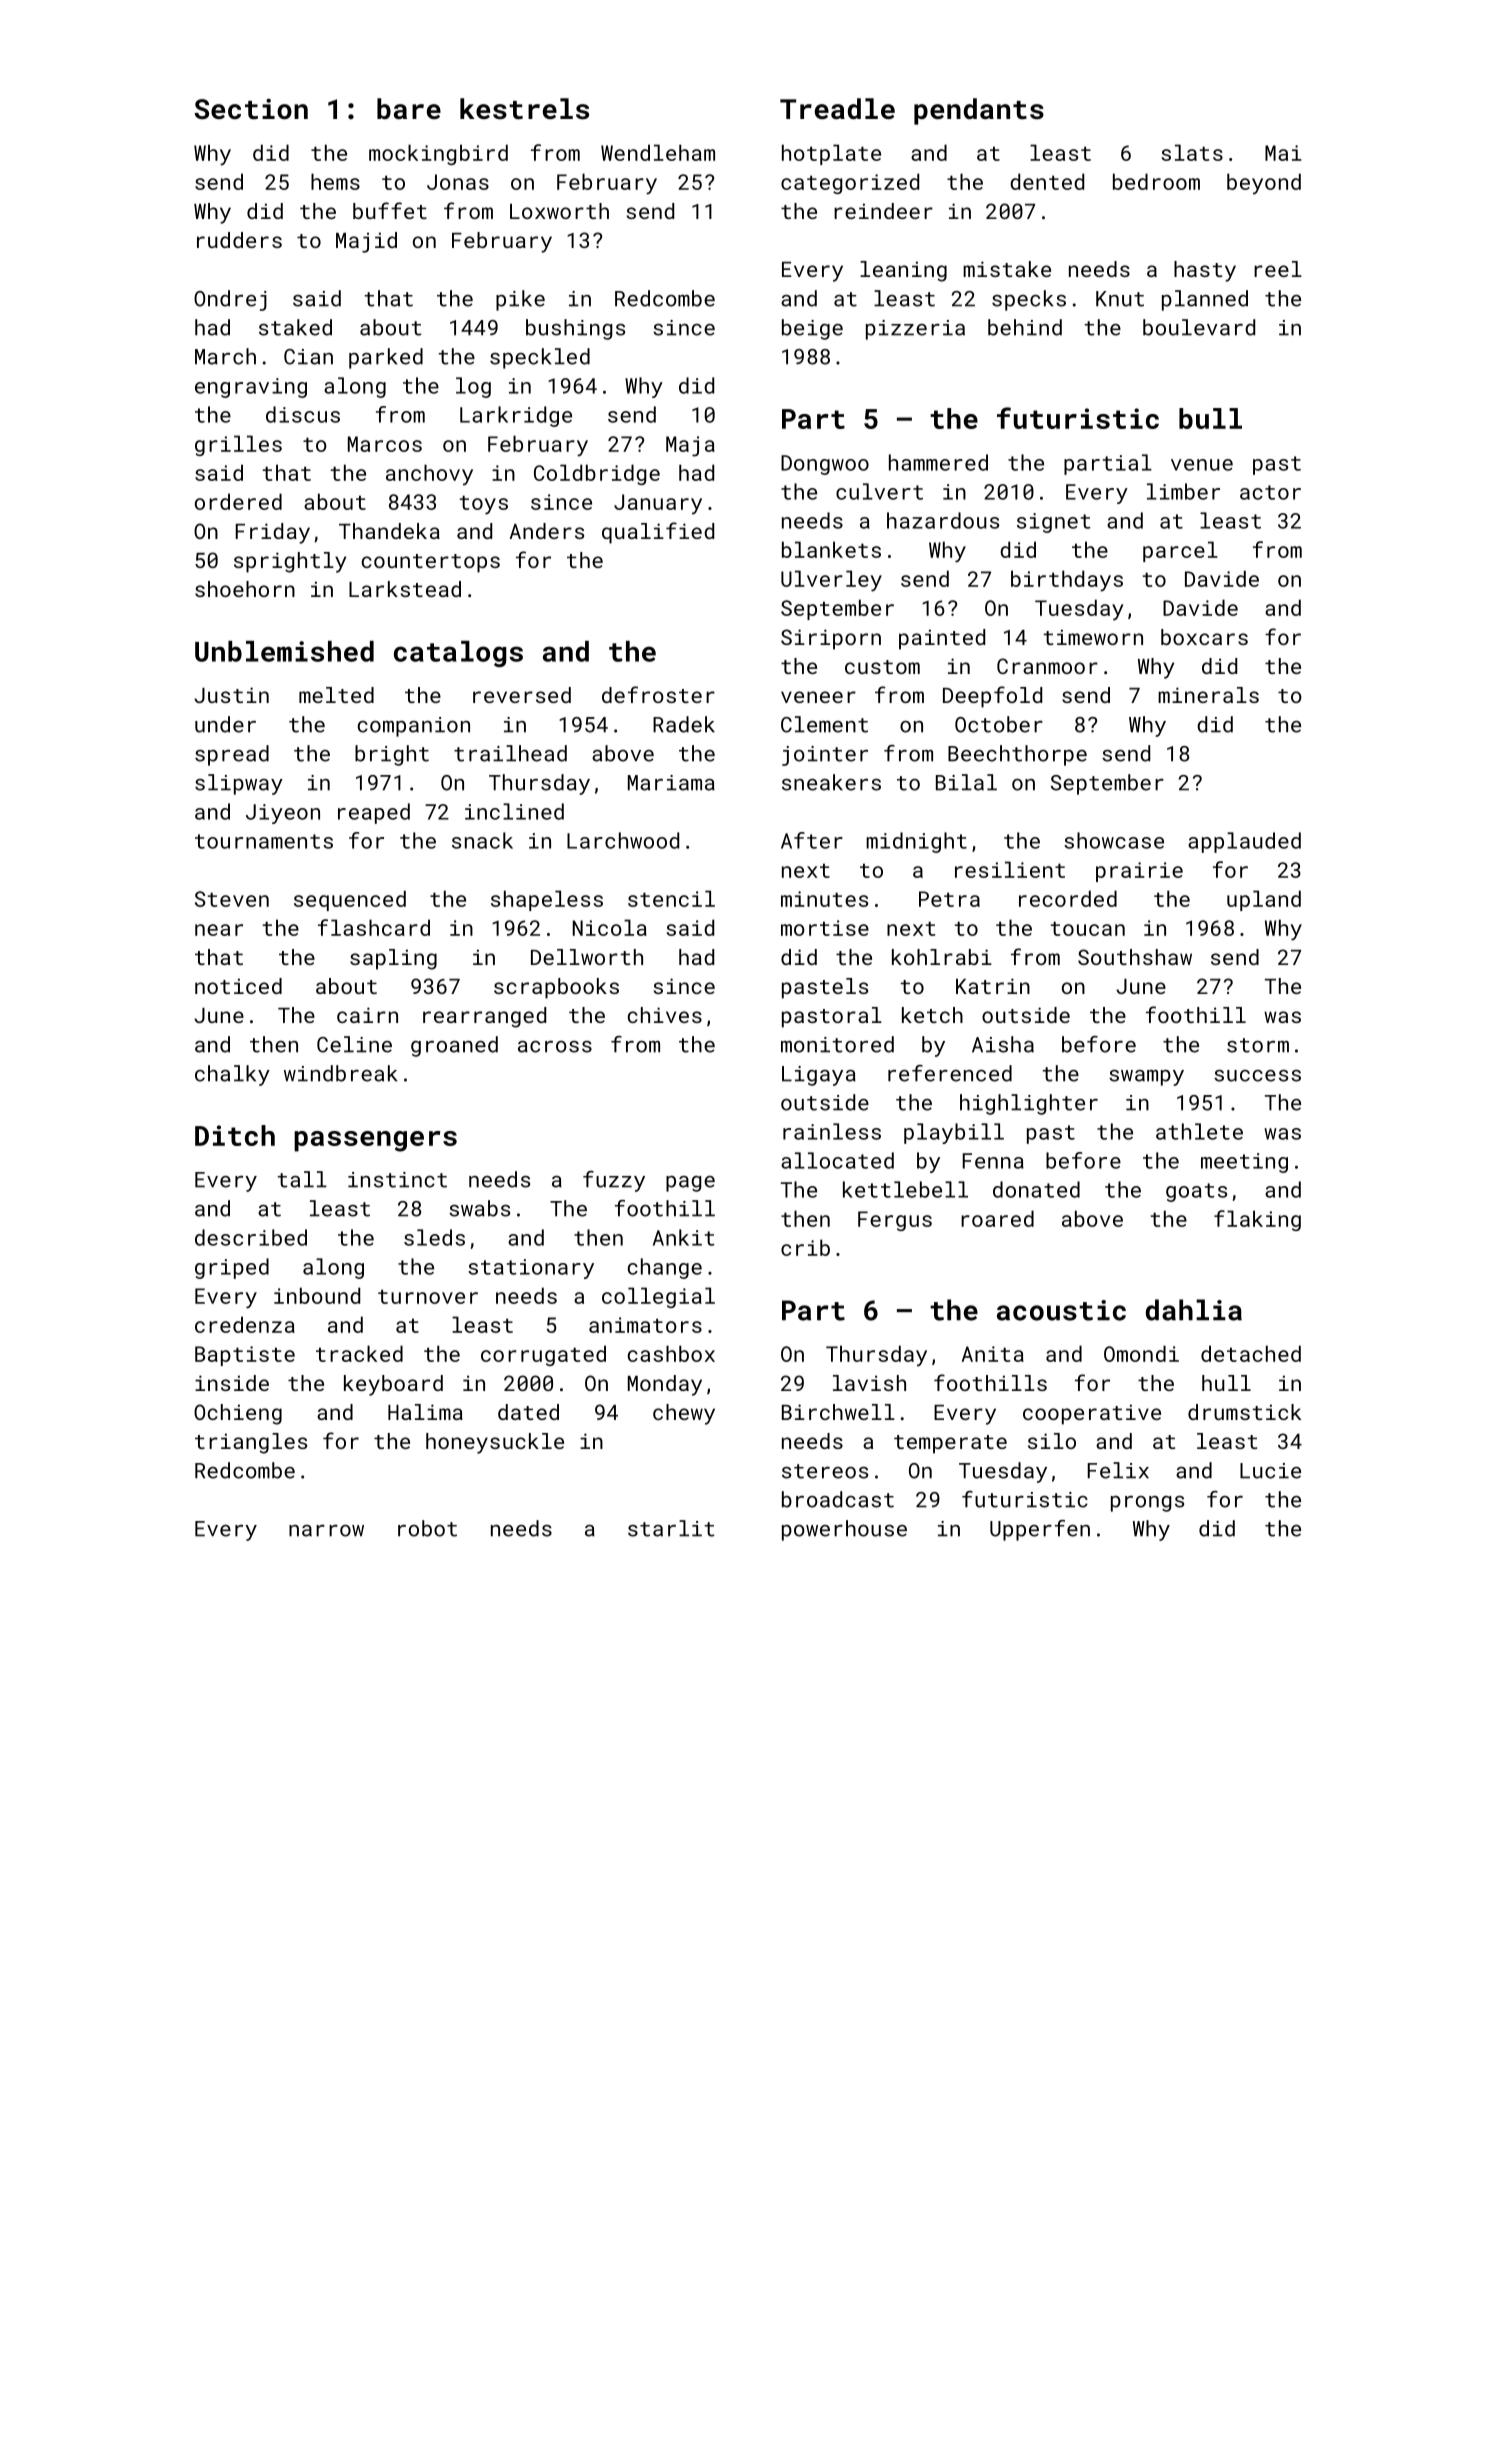 The height and width of the screenshot is (2464, 1496). I want to click on pendants, so click(979, 111).
